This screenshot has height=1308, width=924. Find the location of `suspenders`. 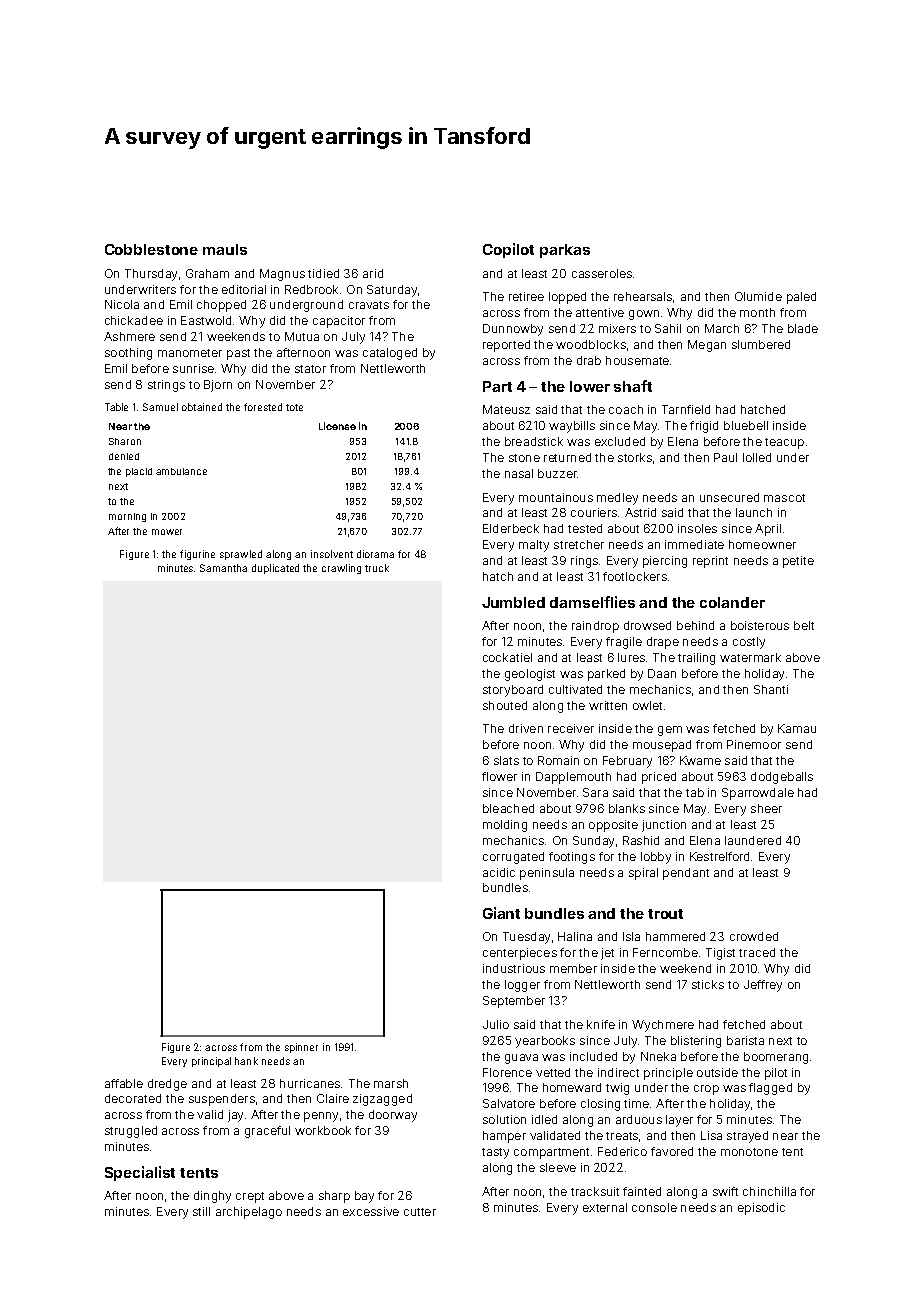

suspenders is located at coordinates (222, 1100).
